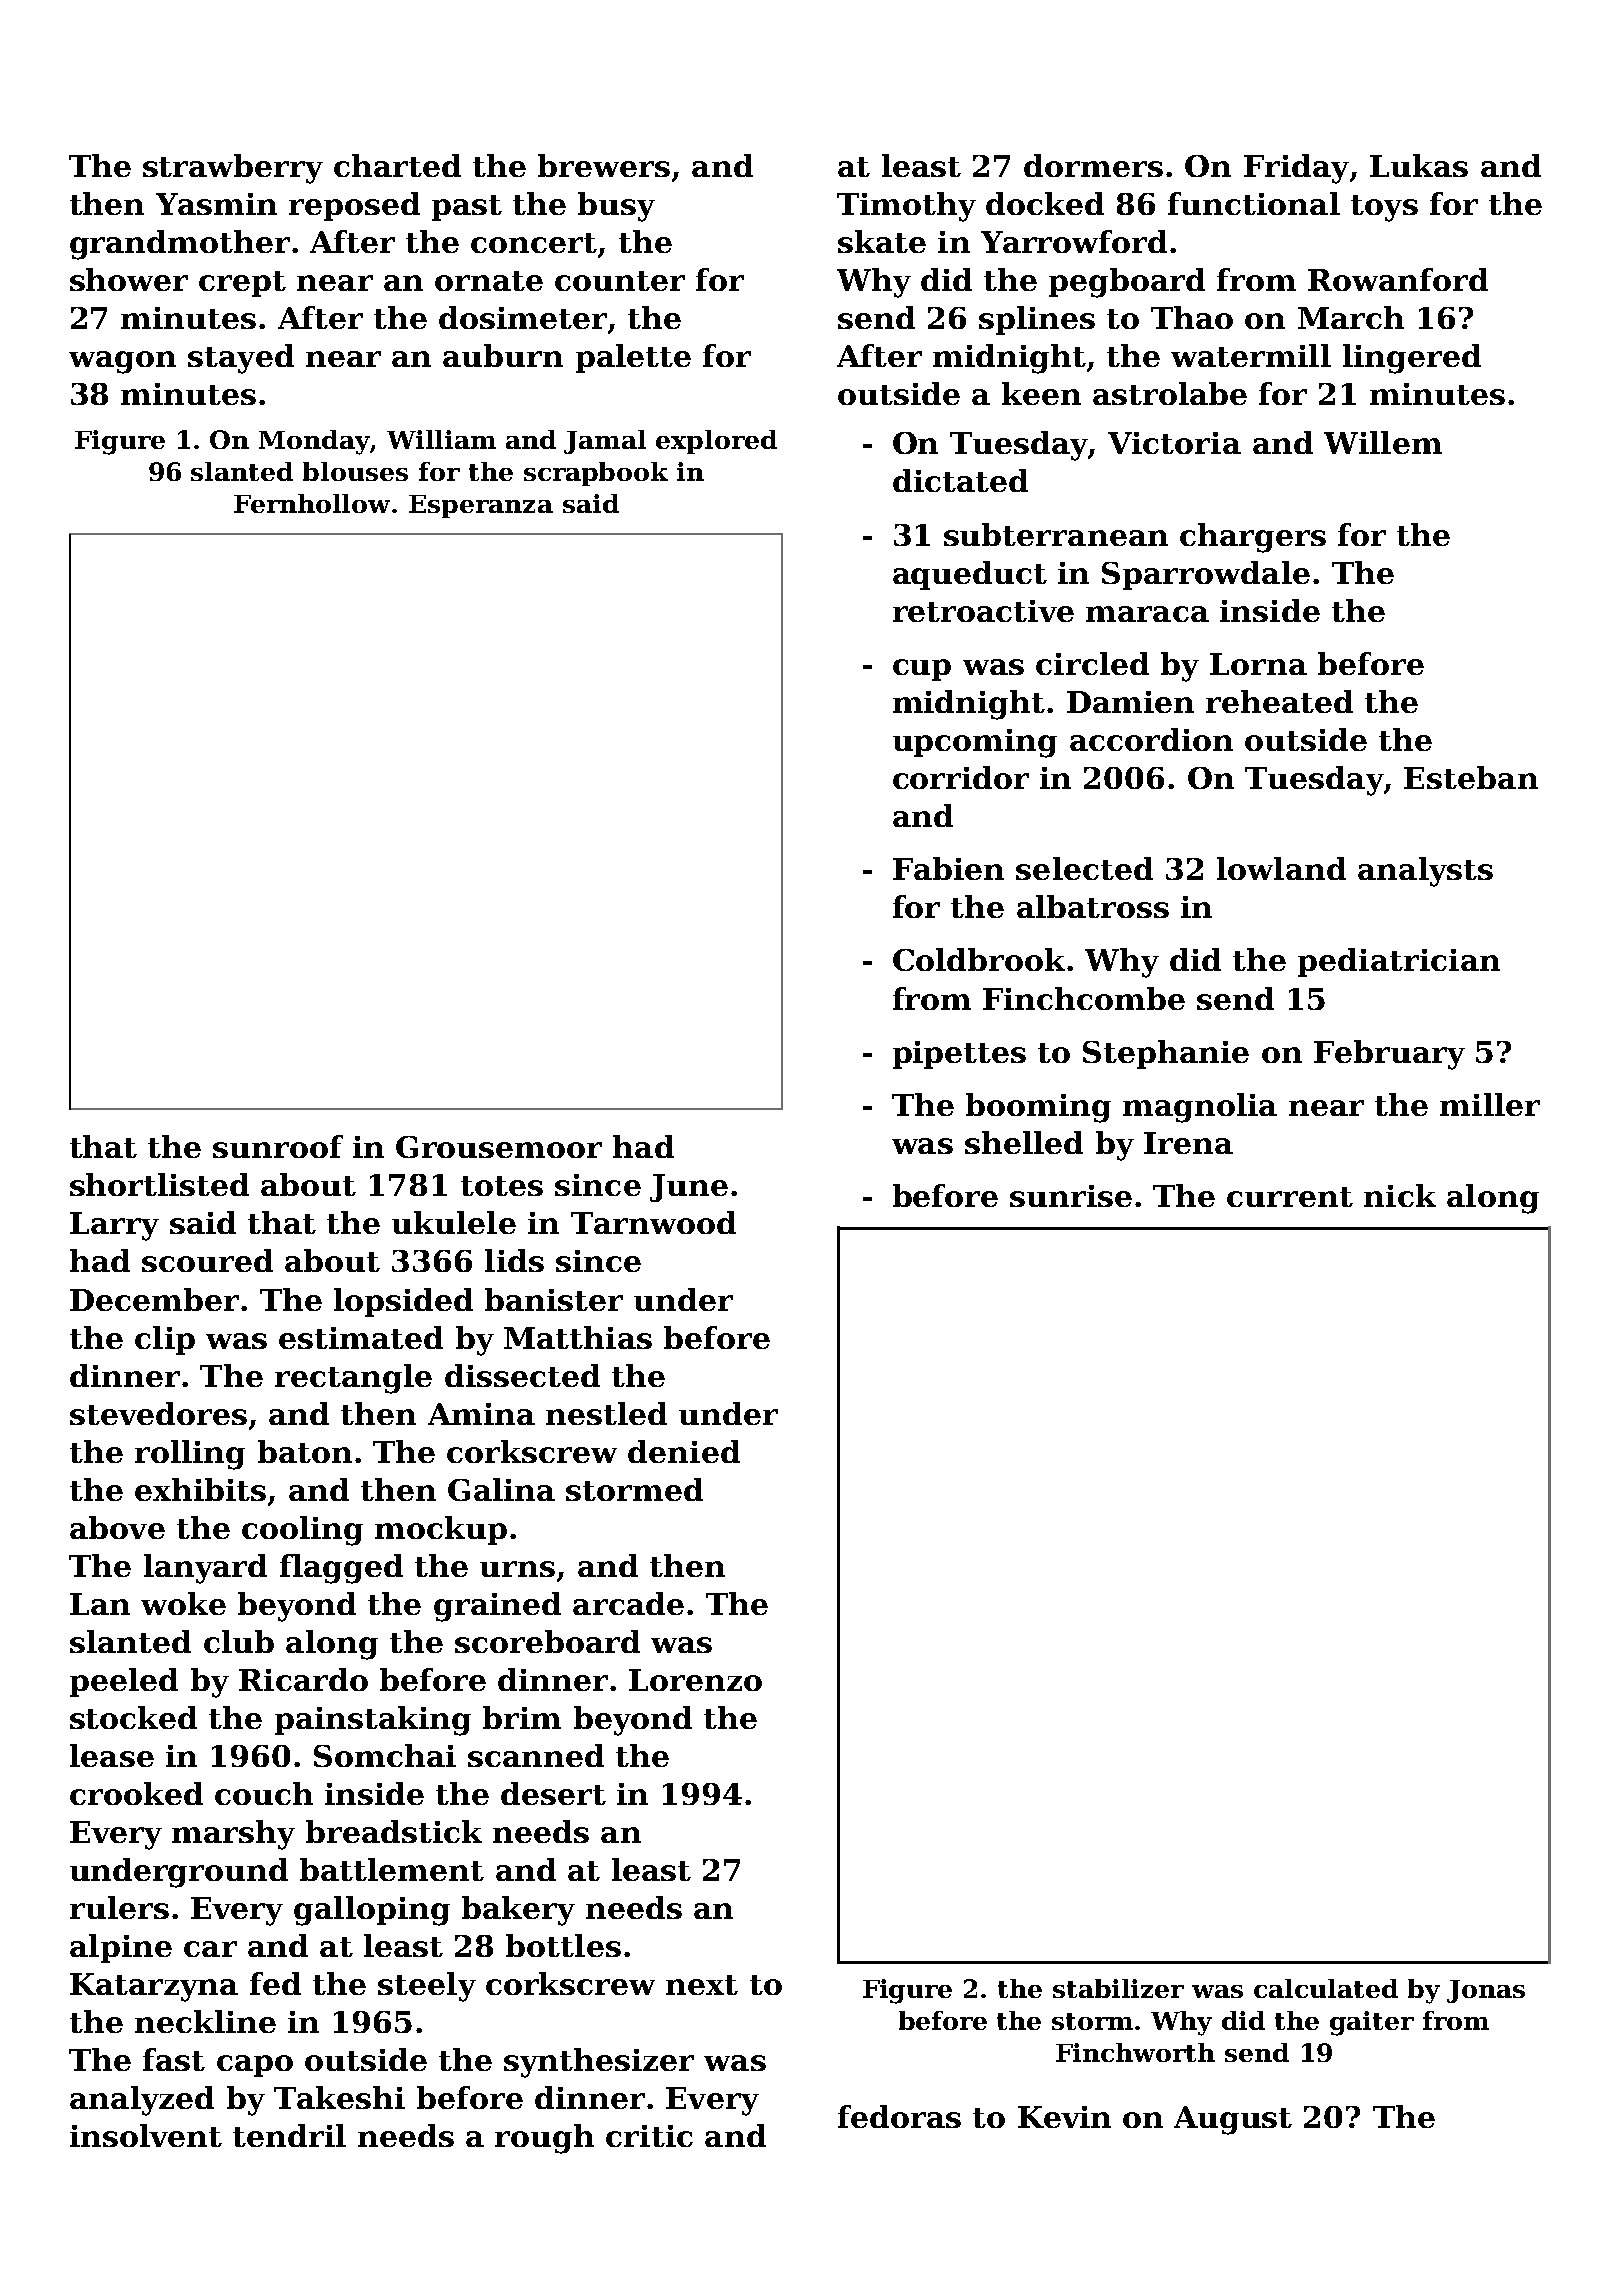 The height and width of the document is (2292, 1620). What do you see at coordinates (312, 503) in the document?
I see `Fernhollow` at bounding box center [312, 503].
